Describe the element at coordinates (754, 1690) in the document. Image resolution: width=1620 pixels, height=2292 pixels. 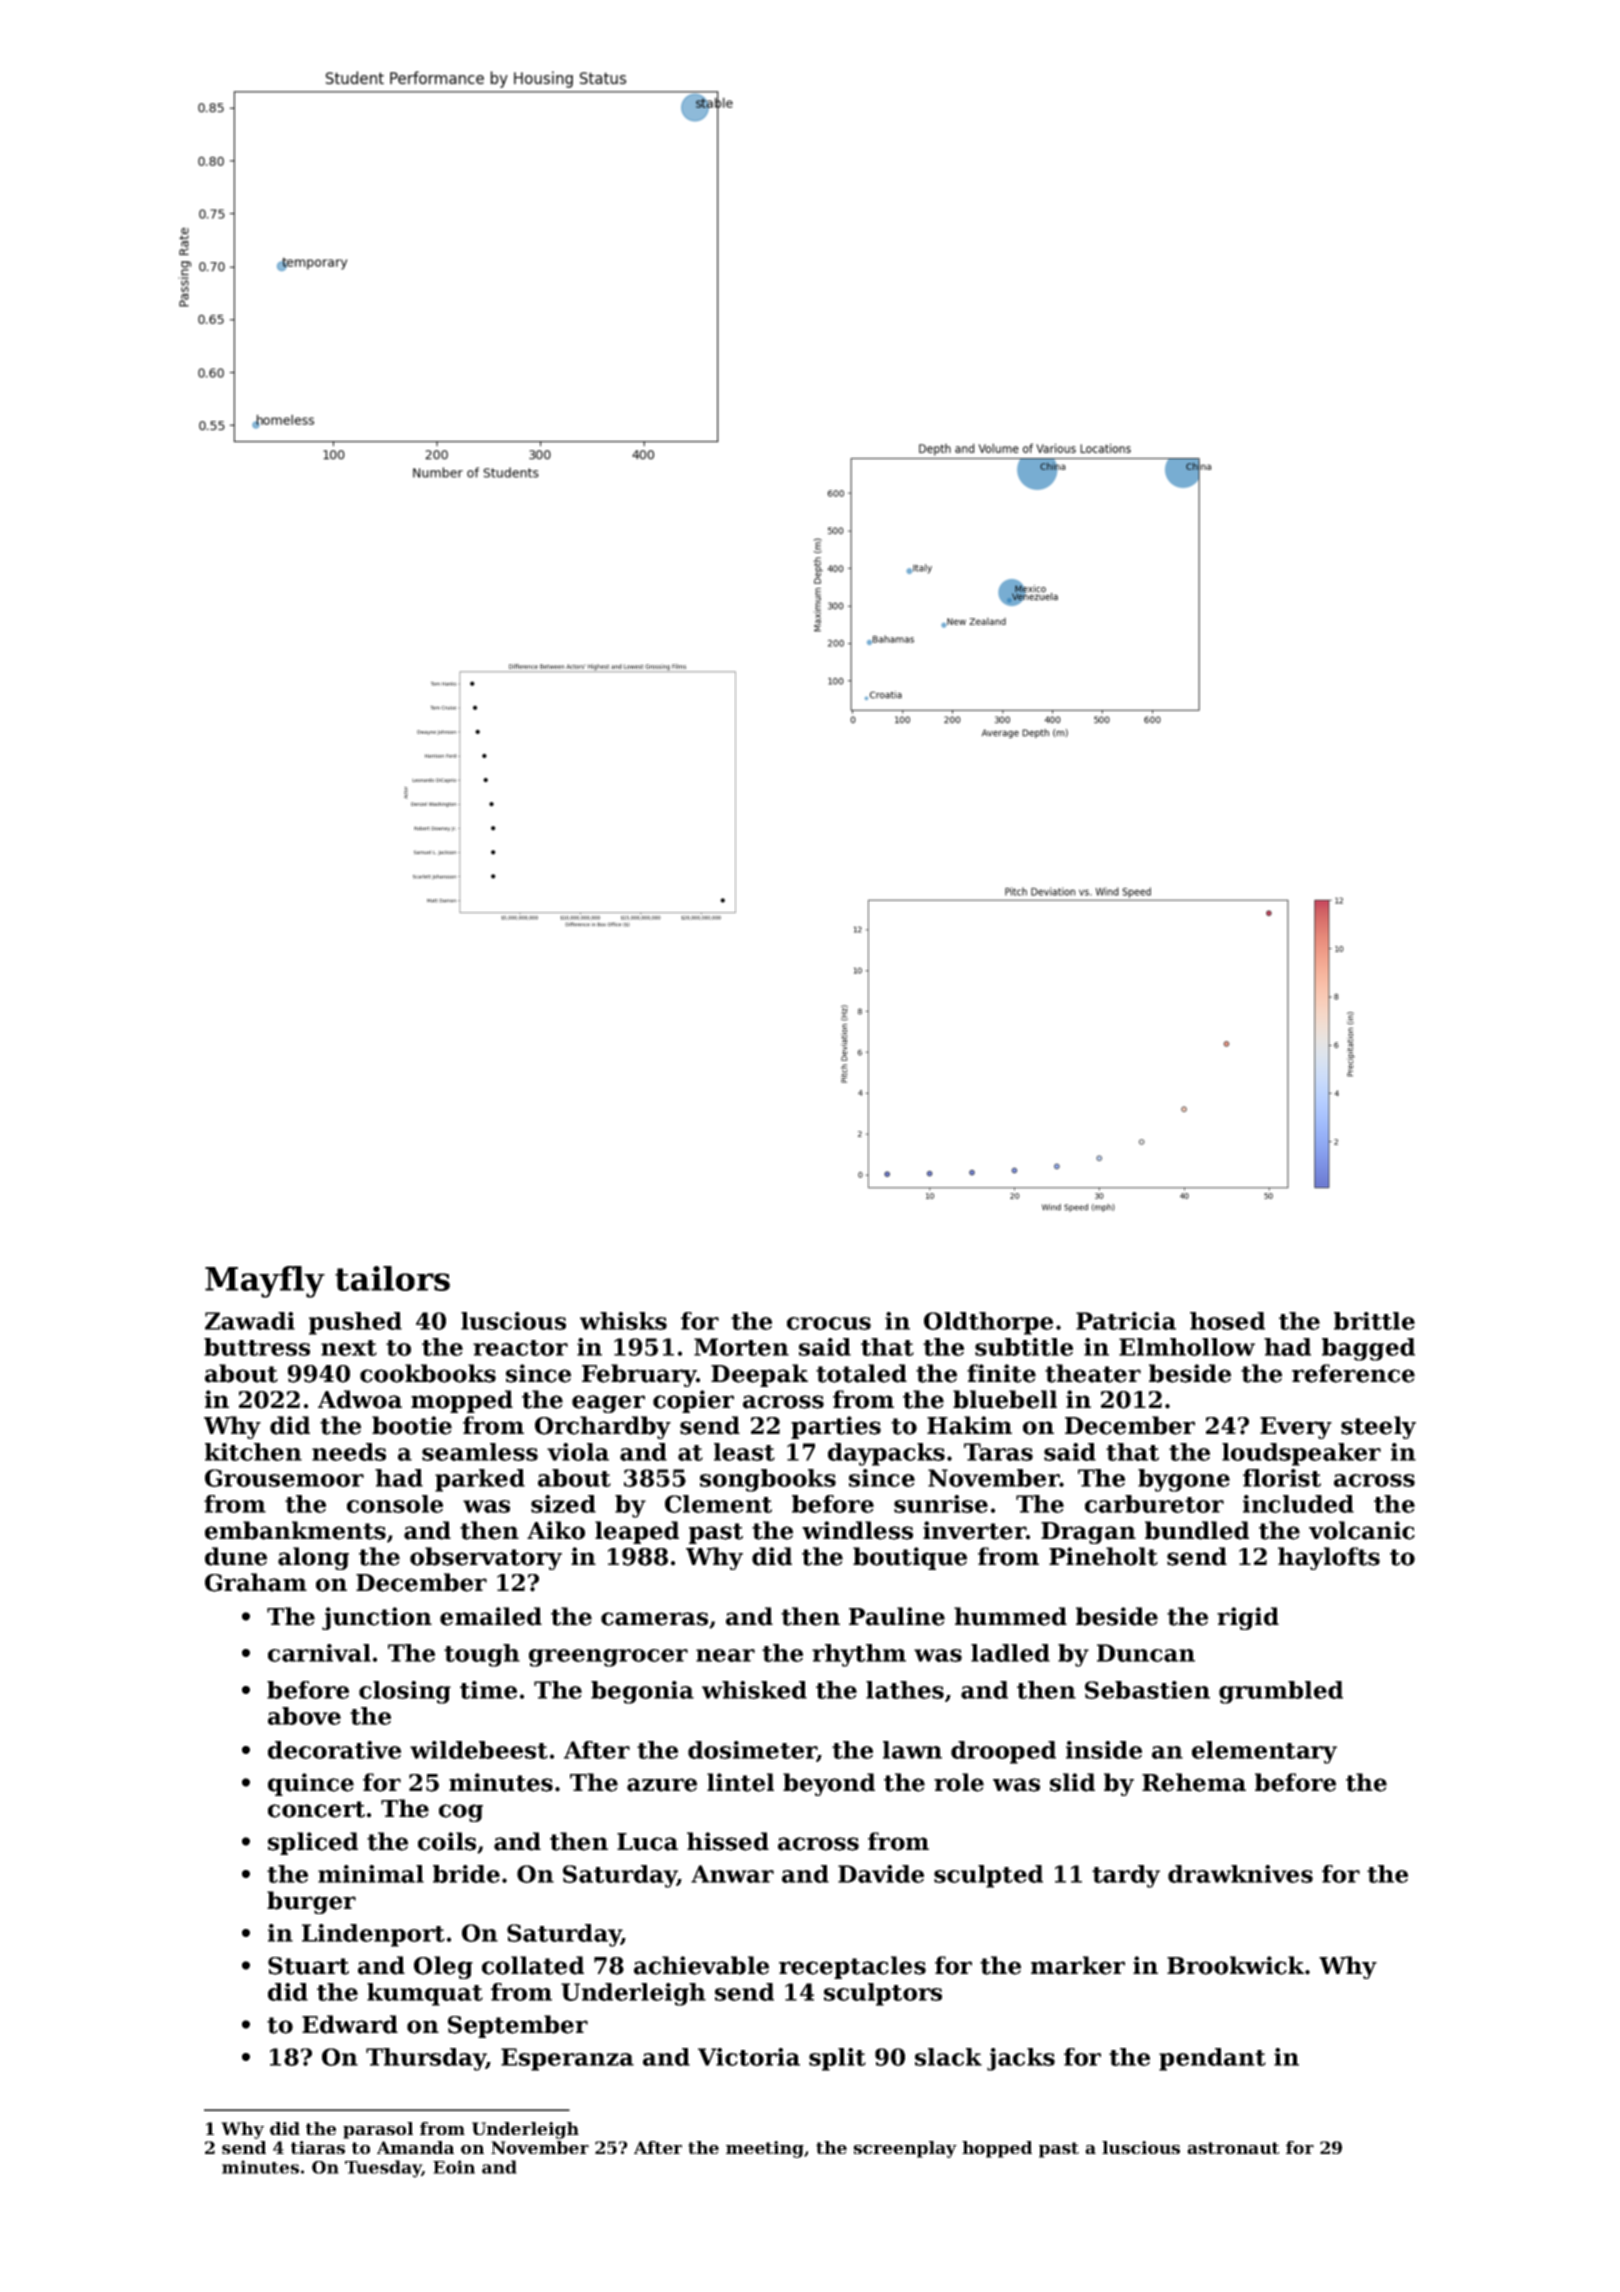
I see `whisked` at that location.
